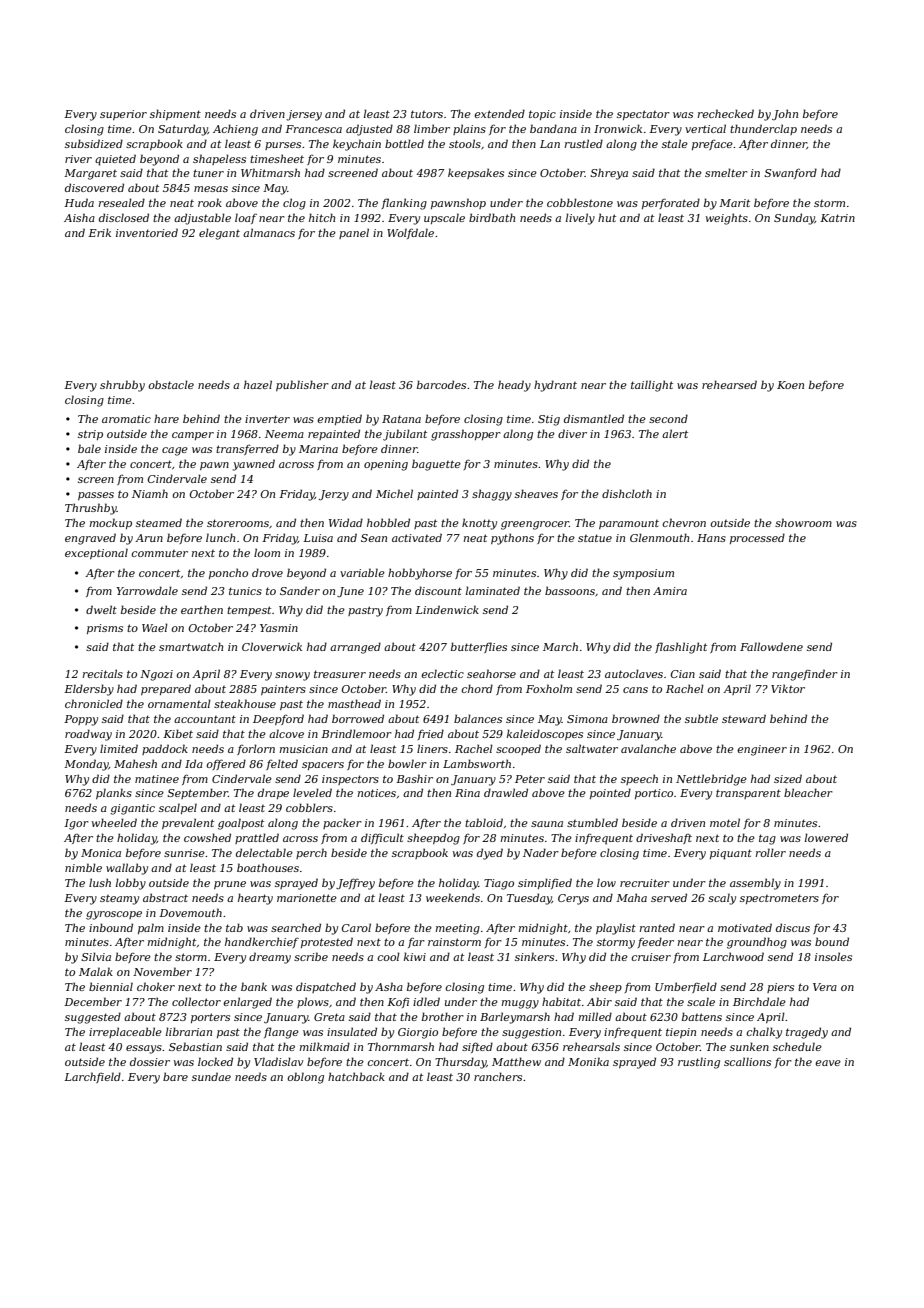 The height and width of the page is (1308, 924). I want to click on Sunday, so click(794, 219).
